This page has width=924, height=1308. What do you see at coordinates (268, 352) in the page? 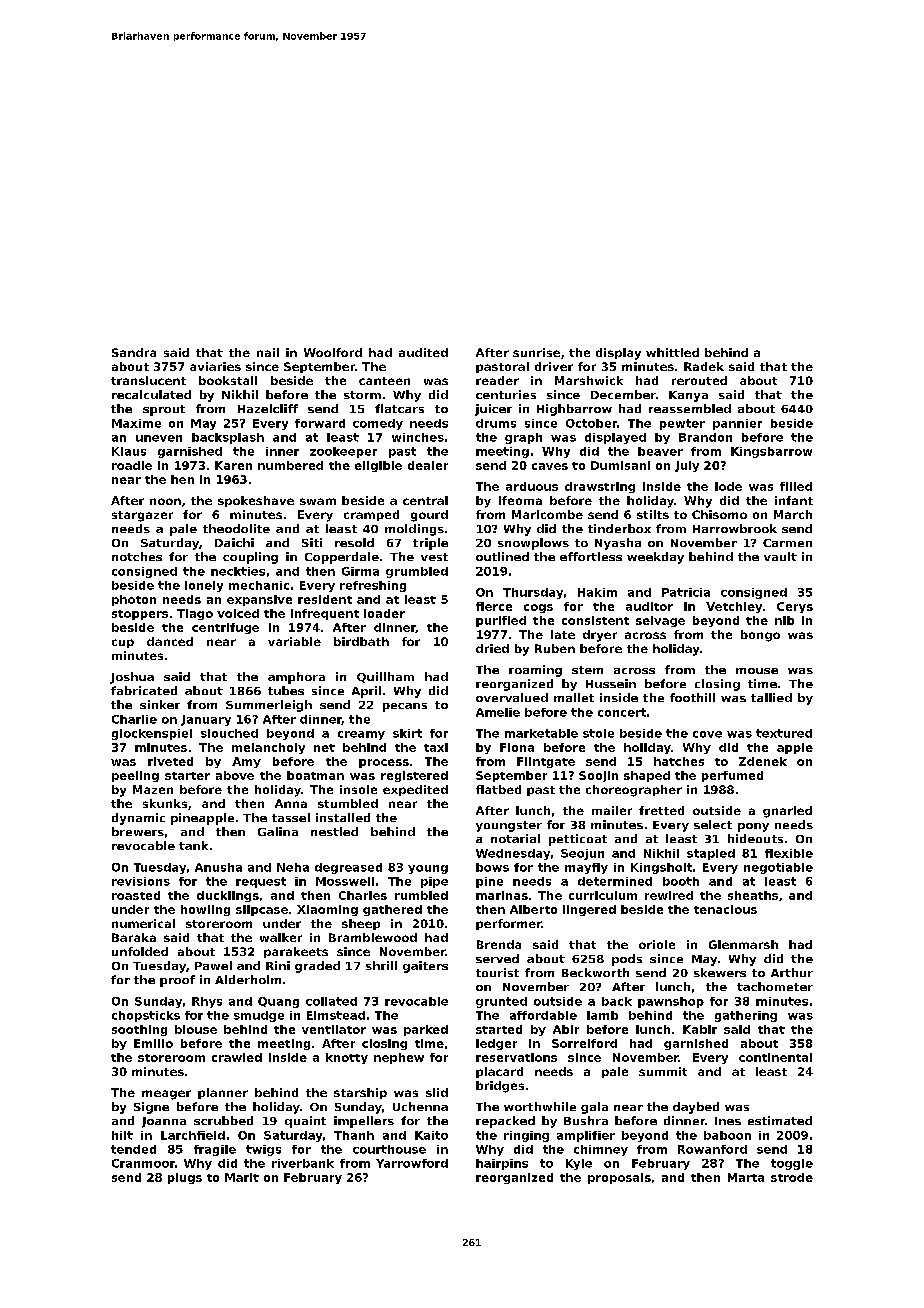
I see `nail` at bounding box center [268, 352].
